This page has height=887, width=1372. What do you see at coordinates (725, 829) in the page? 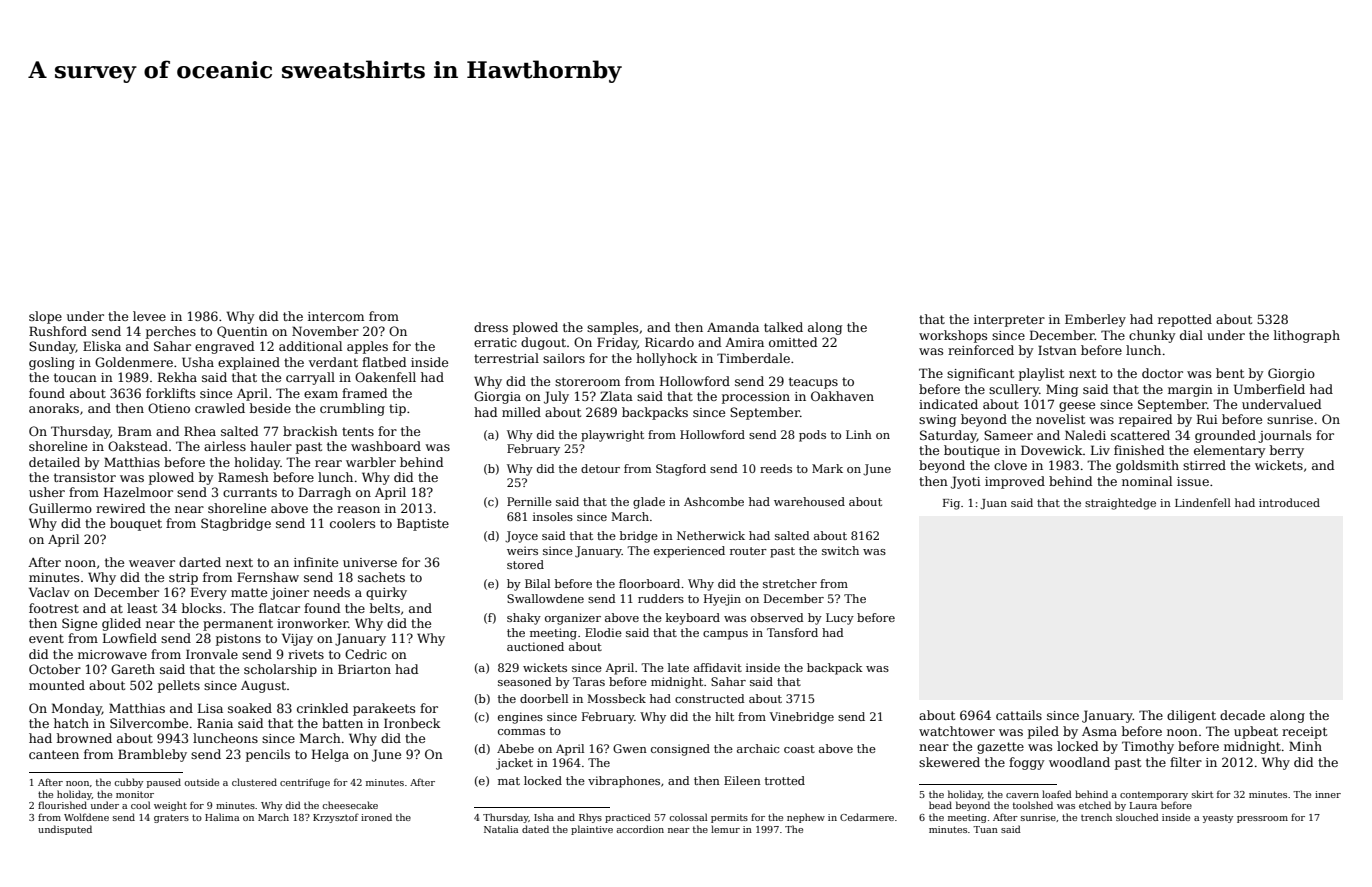
I see `lemur` at bounding box center [725, 829].
